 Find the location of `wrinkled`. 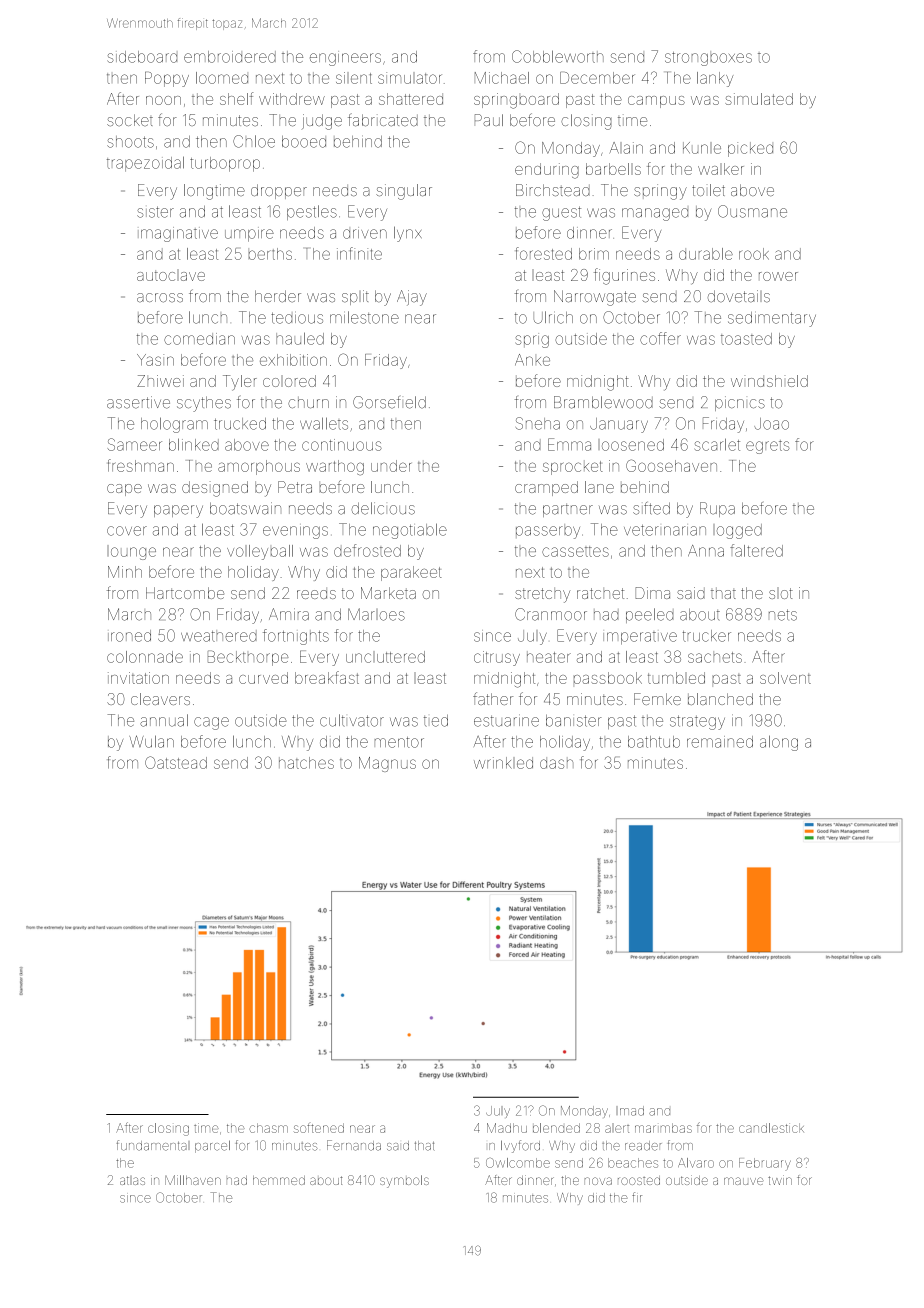

wrinkled is located at coordinates (503, 763).
